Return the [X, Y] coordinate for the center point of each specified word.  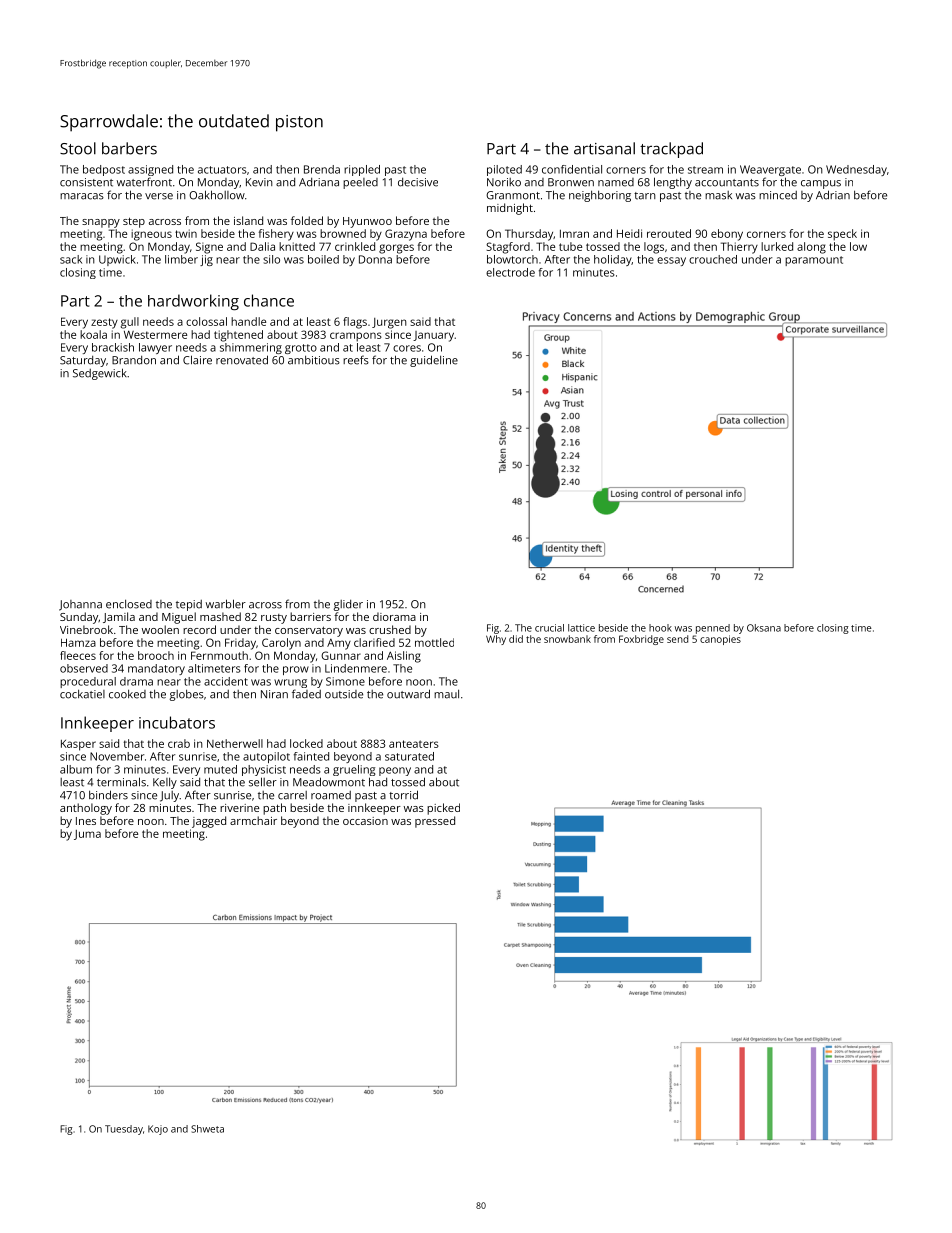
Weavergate [770, 170]
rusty [274, 619]
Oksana [764, 628]
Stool [78, 148]
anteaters [414, 744]
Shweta [207, 1129]
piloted [504, 170]
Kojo [158, 1130]
